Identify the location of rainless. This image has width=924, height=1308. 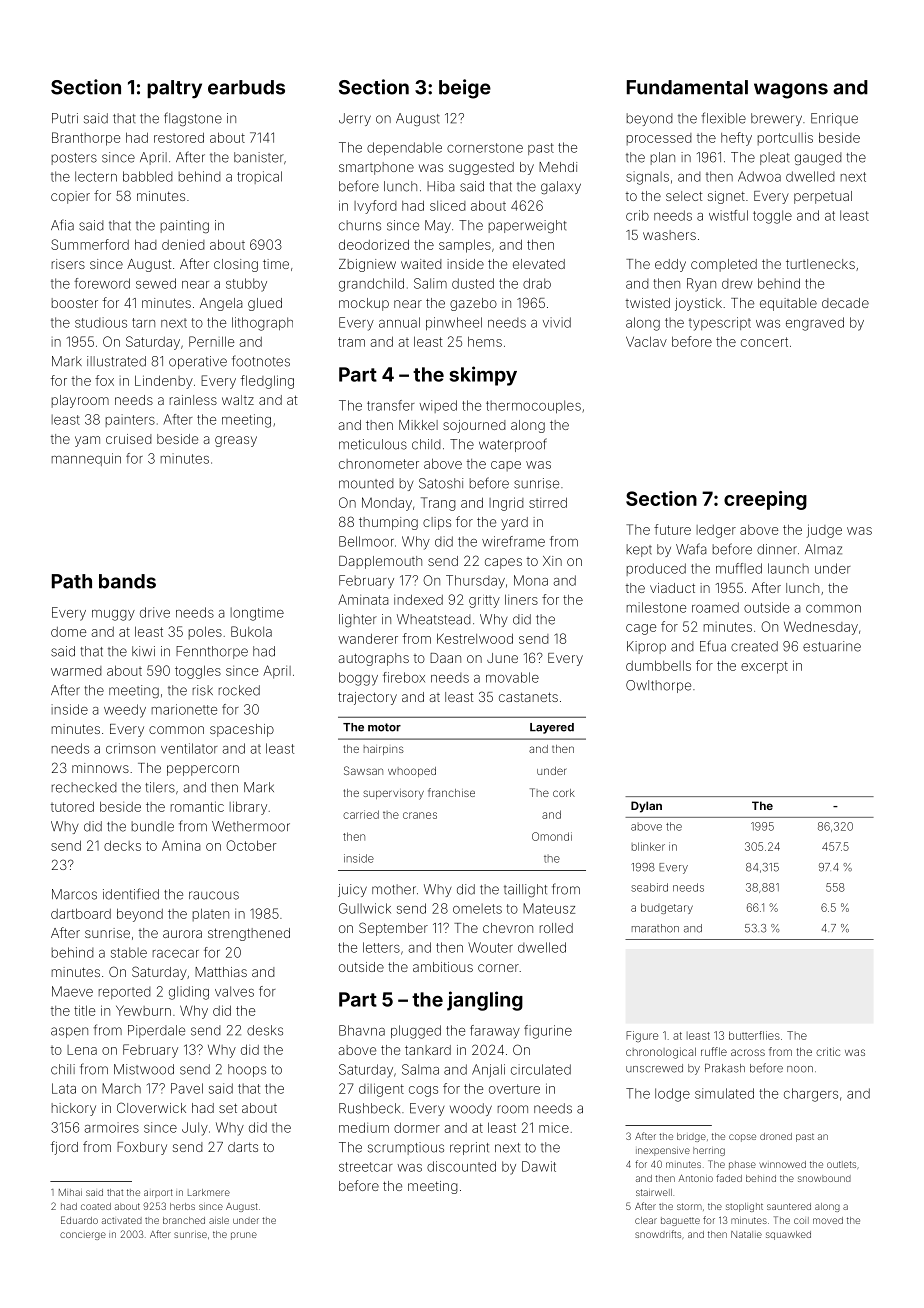
(193, 400).
